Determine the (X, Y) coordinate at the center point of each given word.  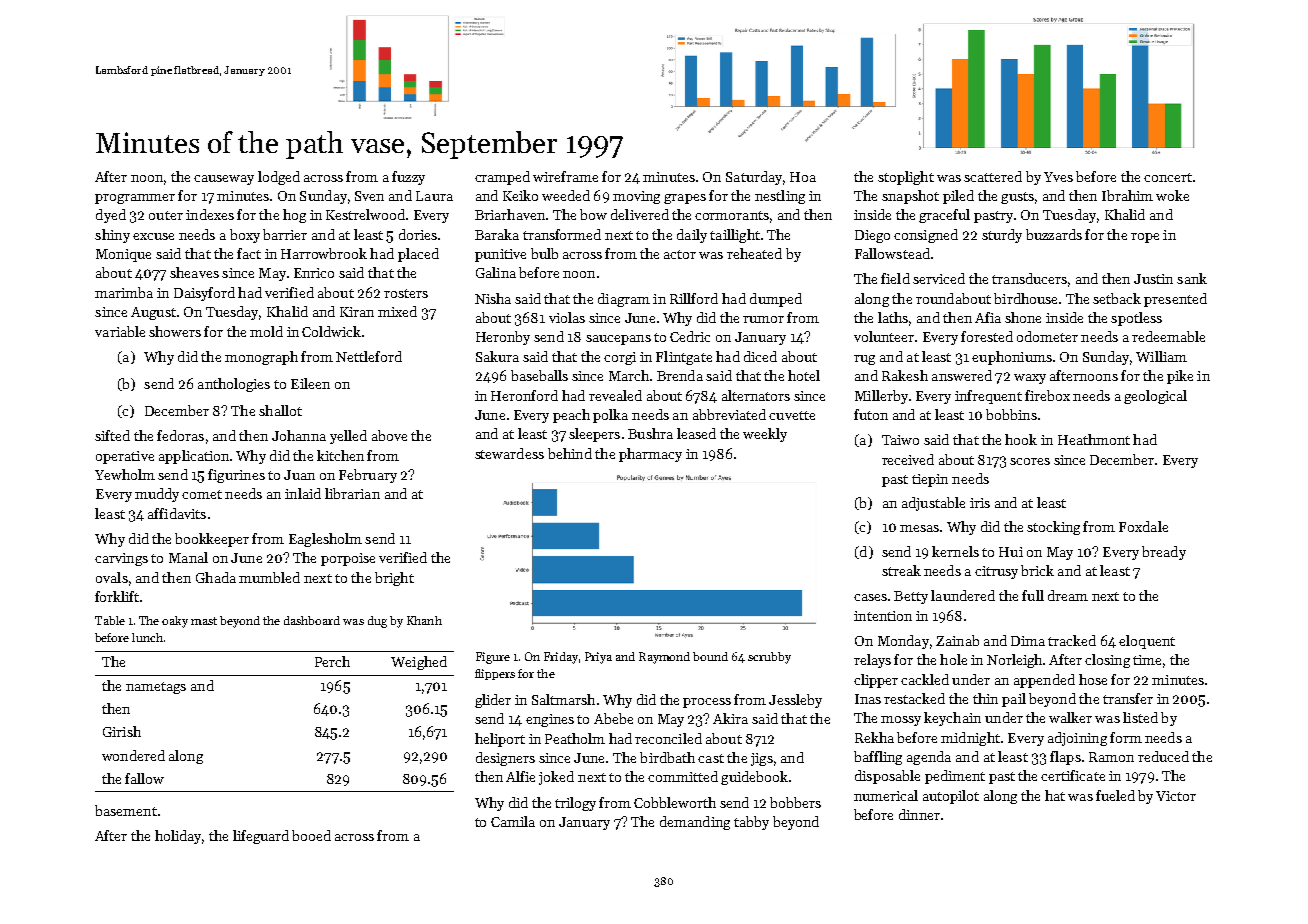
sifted (112, 435)
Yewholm (125, 474)
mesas (919, 528)
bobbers (795, 802)
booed (311, 835)
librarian (352, 493)
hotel (804, 375)
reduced (1163, 756)
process (707, 703)
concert (1168, 177)
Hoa (803, 177)
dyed (111, 216)
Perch (332, 661)
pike (1180, 377)
